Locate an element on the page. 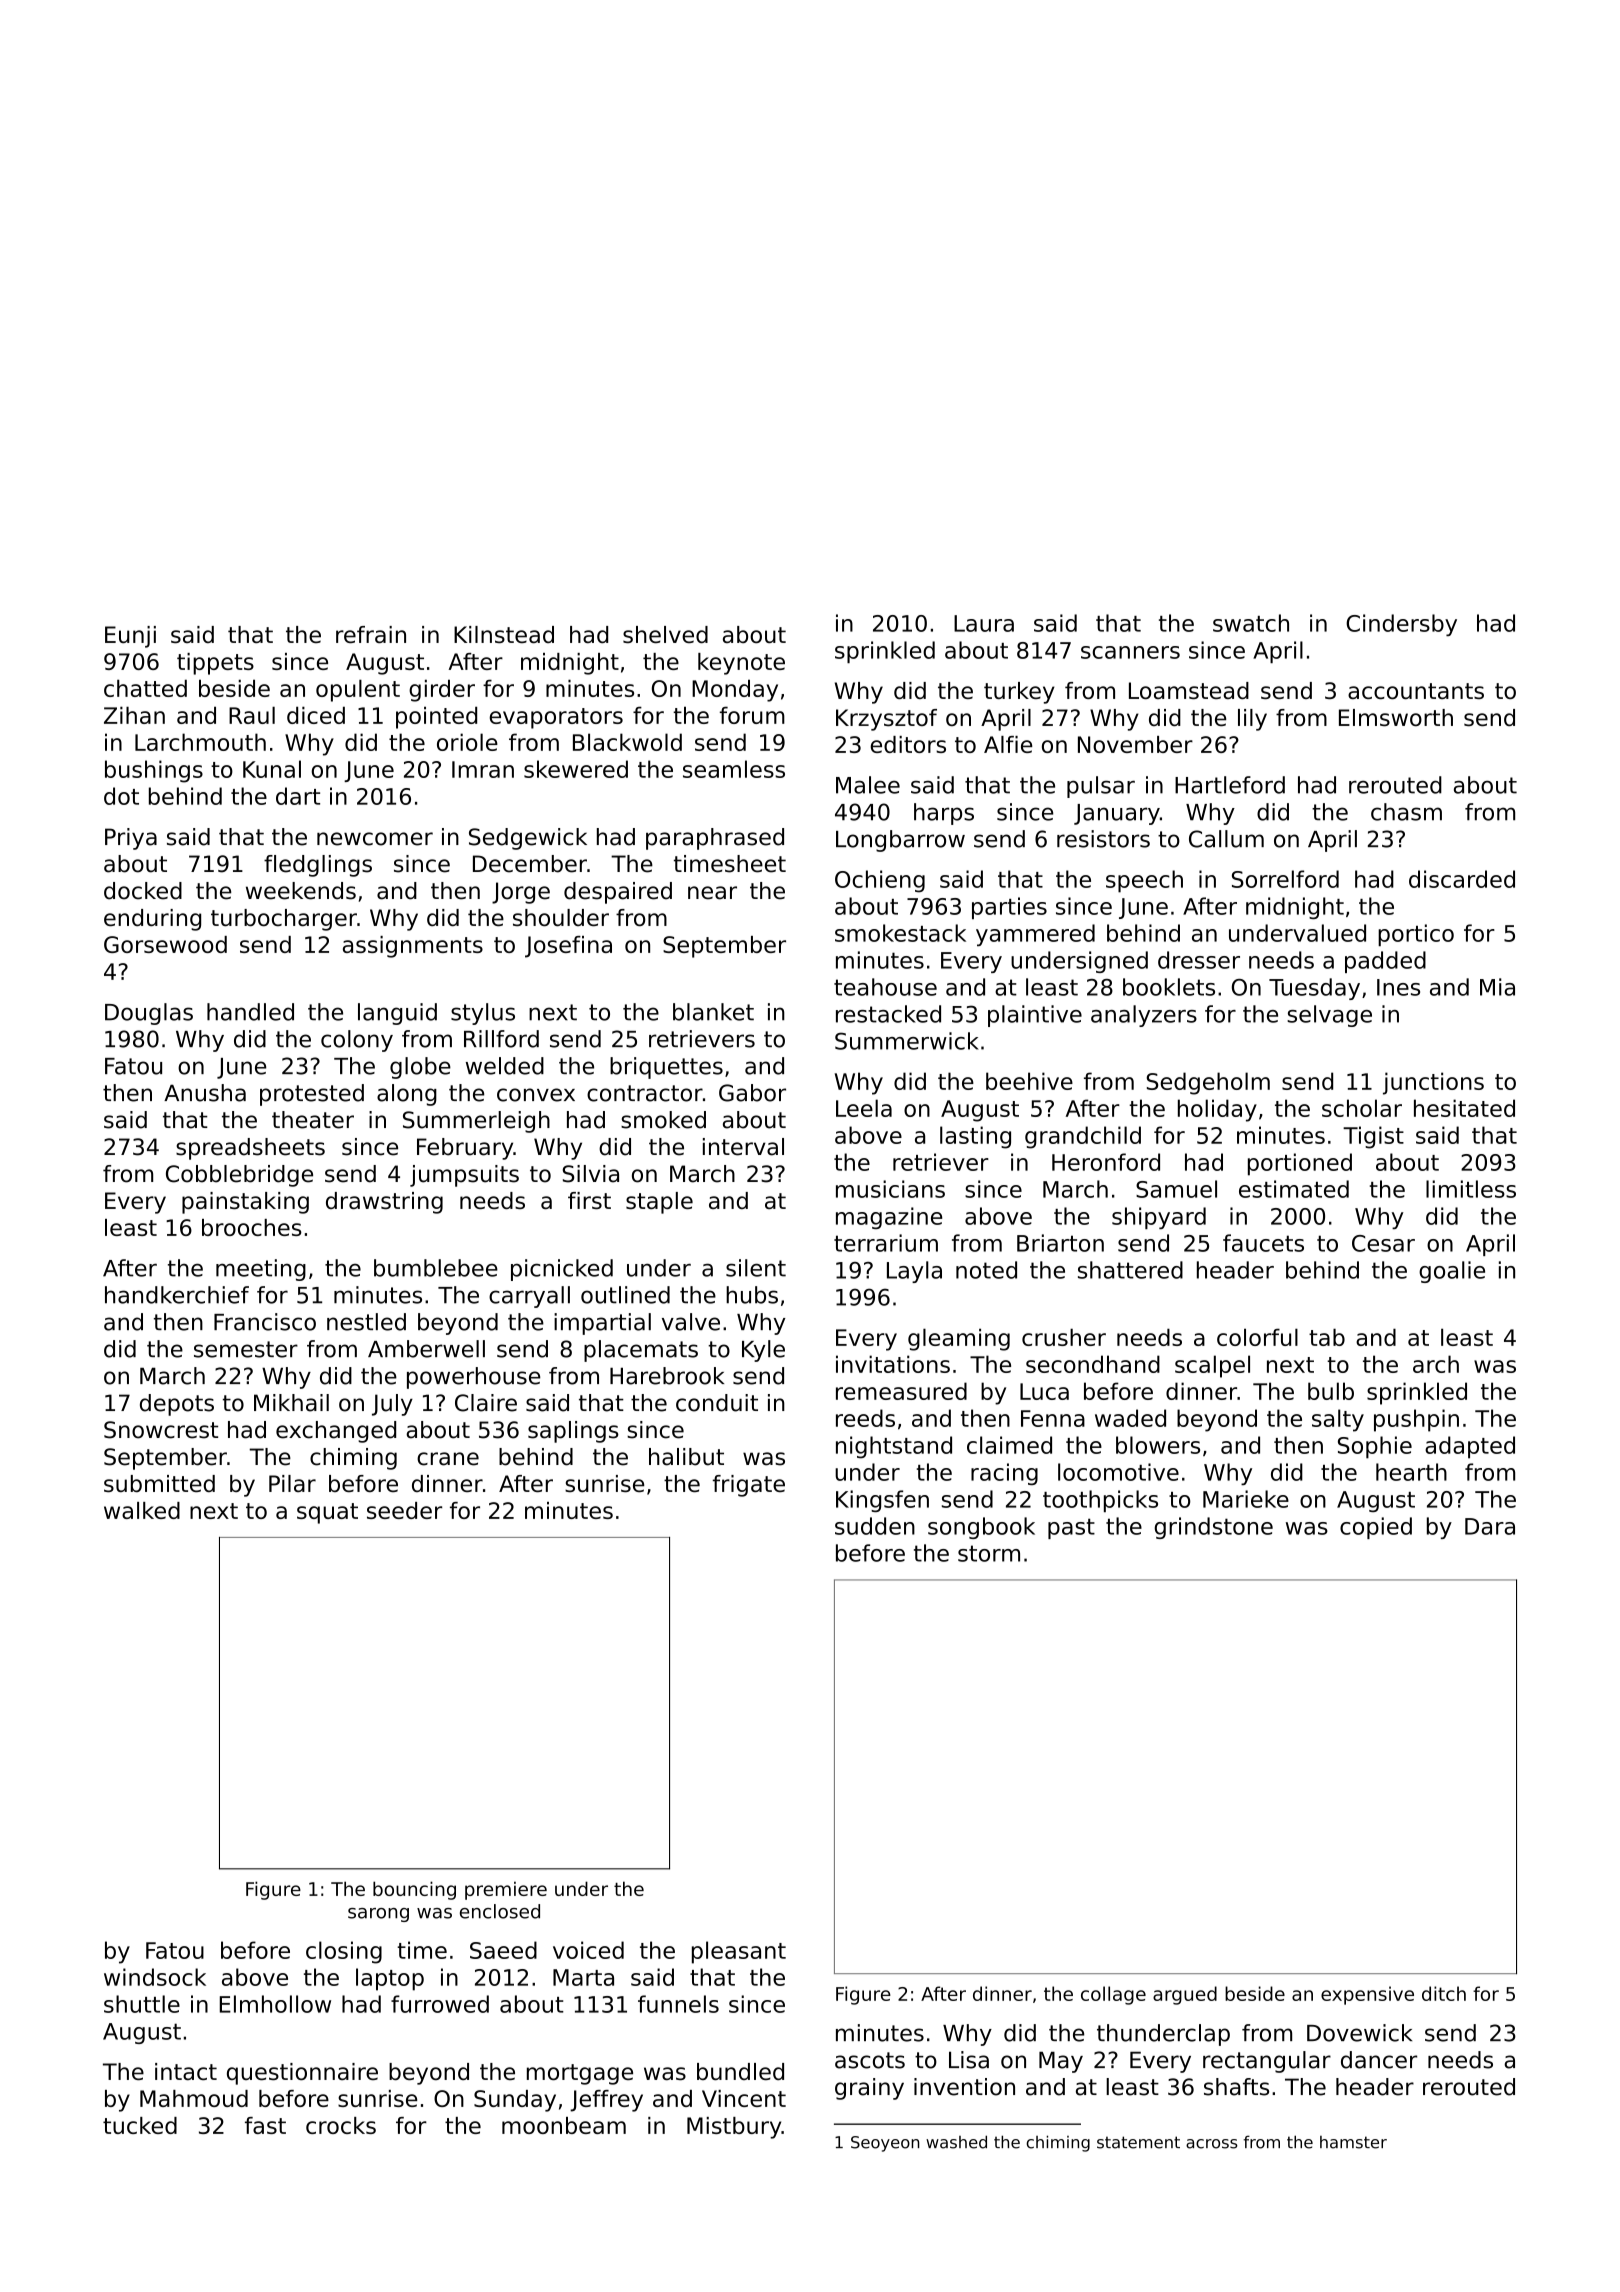 This document has height=2292, width=1620. halibut is located at coordinates (686, 1457).
